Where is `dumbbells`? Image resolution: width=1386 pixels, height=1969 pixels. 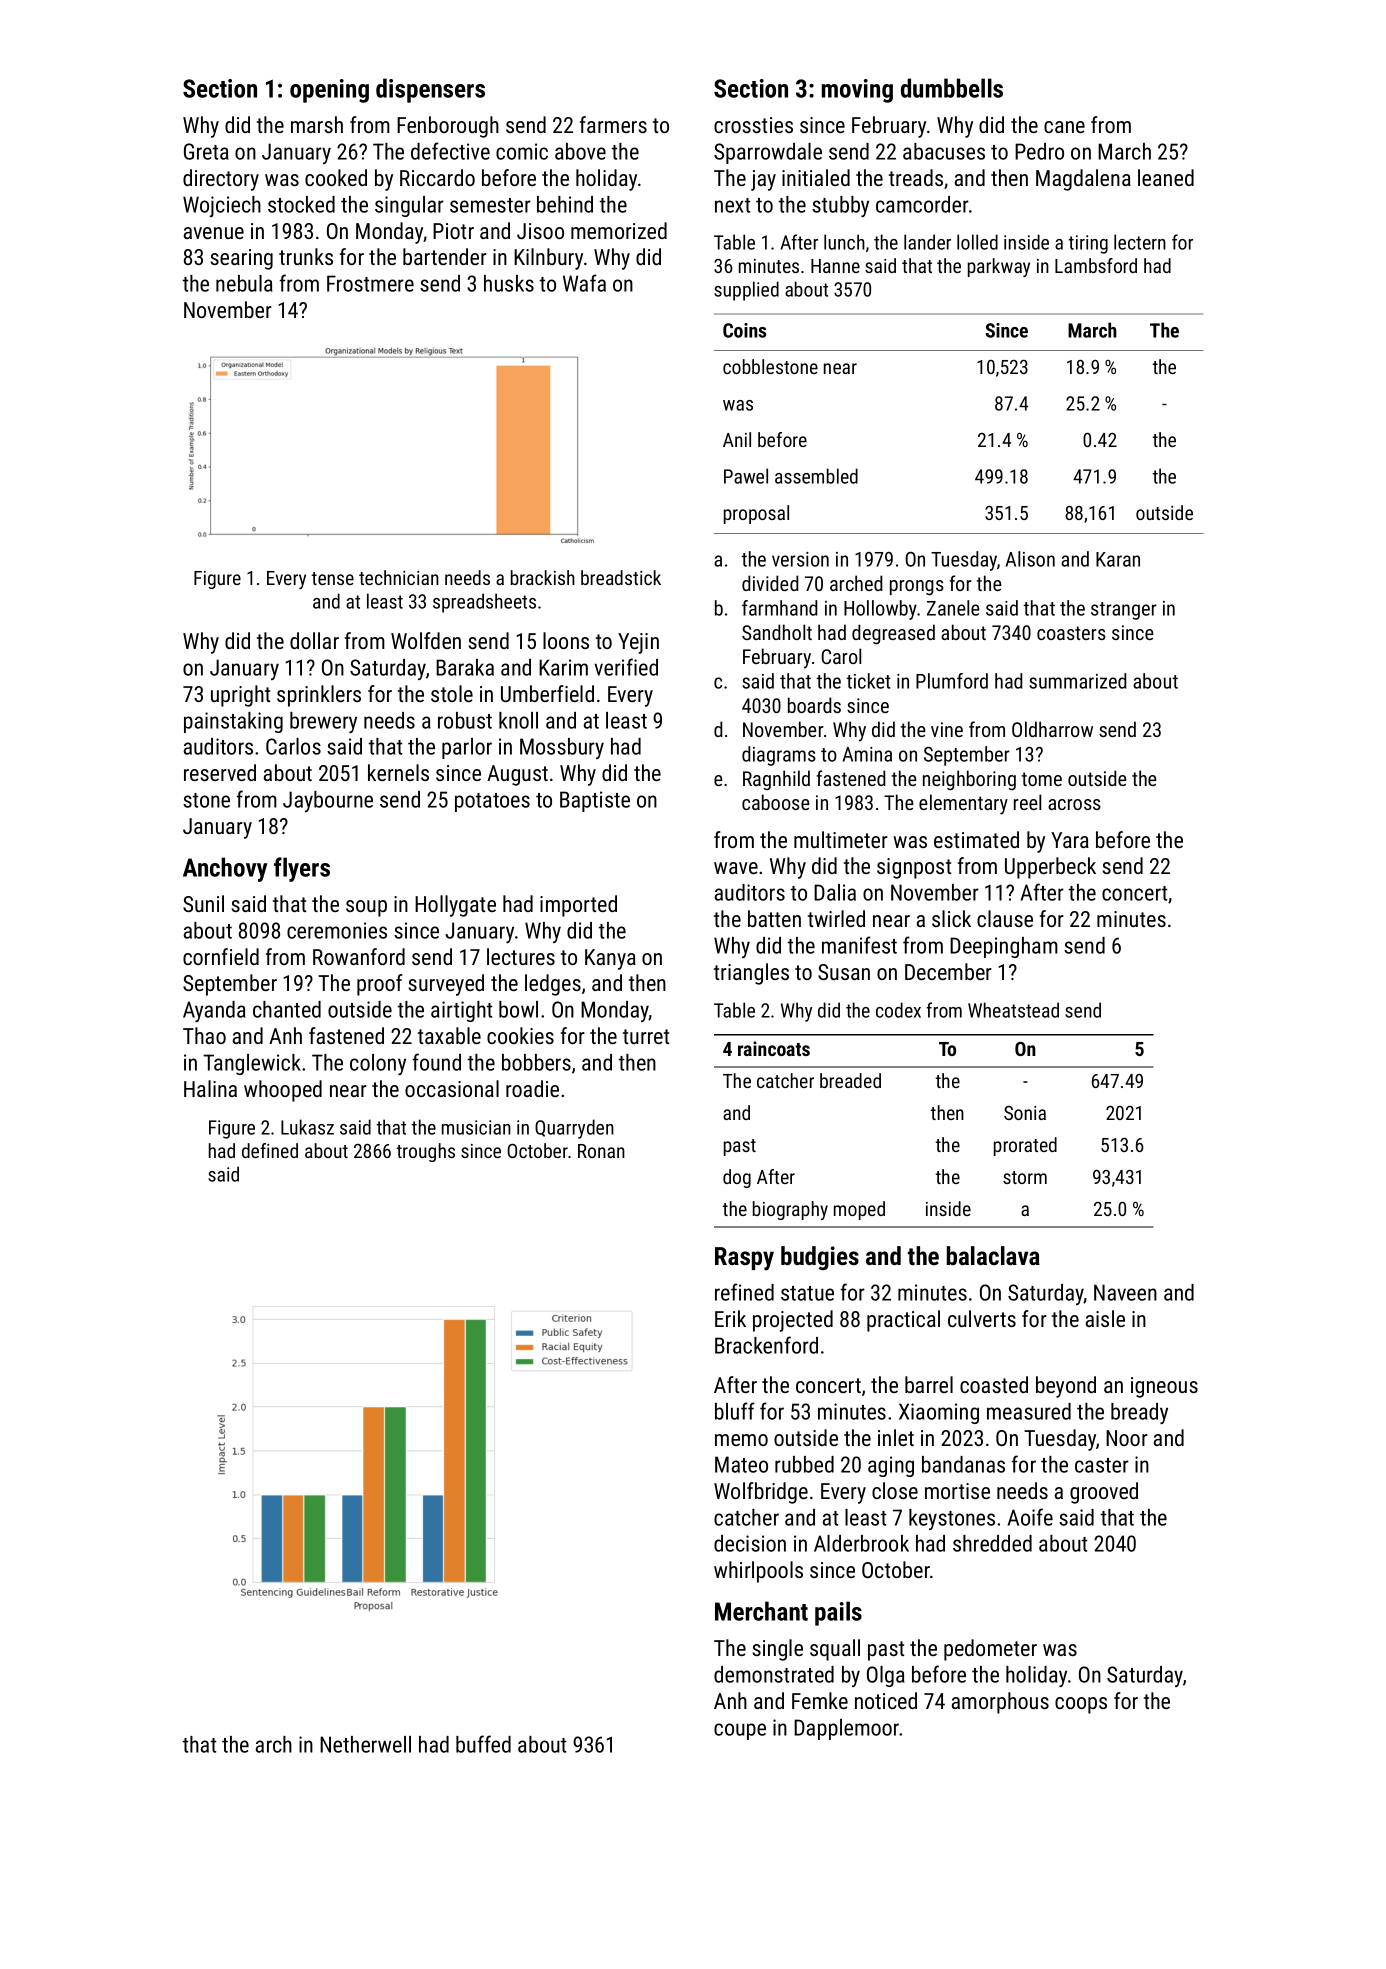 dumbbells is located at coordinates (952, 88).
